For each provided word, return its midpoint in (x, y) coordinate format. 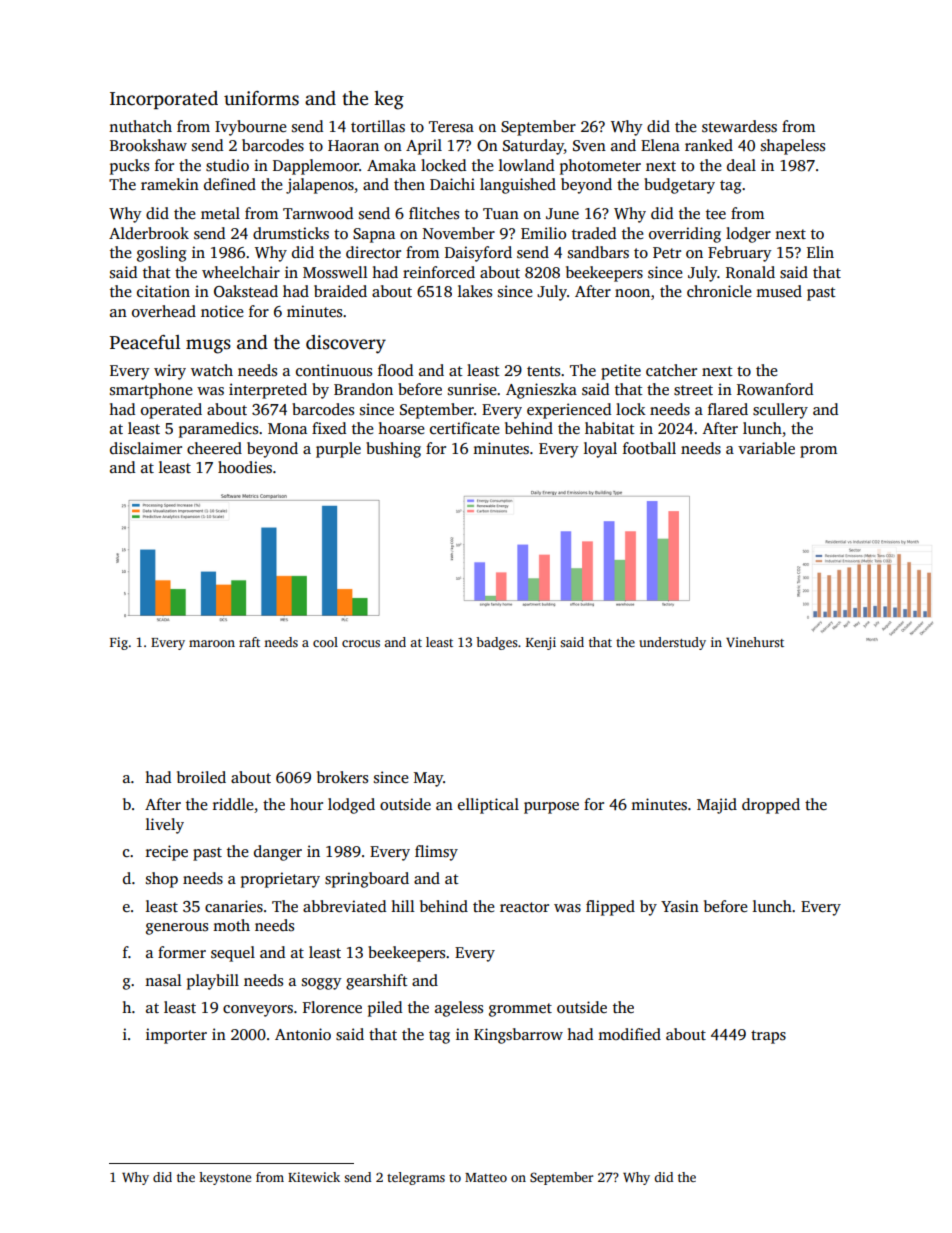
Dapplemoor (316, 167)
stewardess (739, 126)
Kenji (541, 643)
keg (389, 100)
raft (249, 642)
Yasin (680, 906)
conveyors (258, 1011)
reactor (524, 907)
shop (162, 880)
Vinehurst (755, 642)
